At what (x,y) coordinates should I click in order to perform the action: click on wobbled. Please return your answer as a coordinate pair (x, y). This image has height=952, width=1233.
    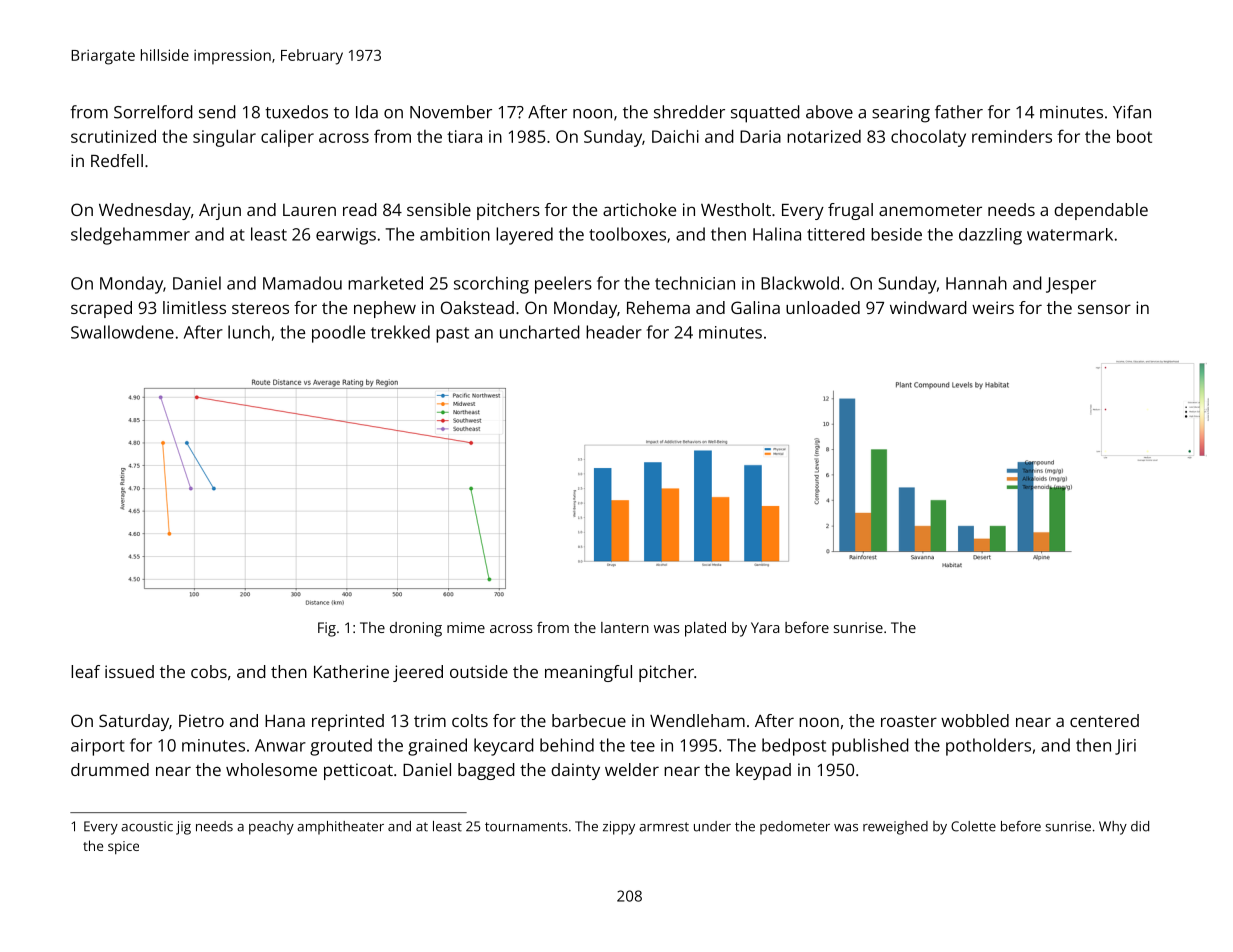
    Looking at the image, I should click on (975, 720).
